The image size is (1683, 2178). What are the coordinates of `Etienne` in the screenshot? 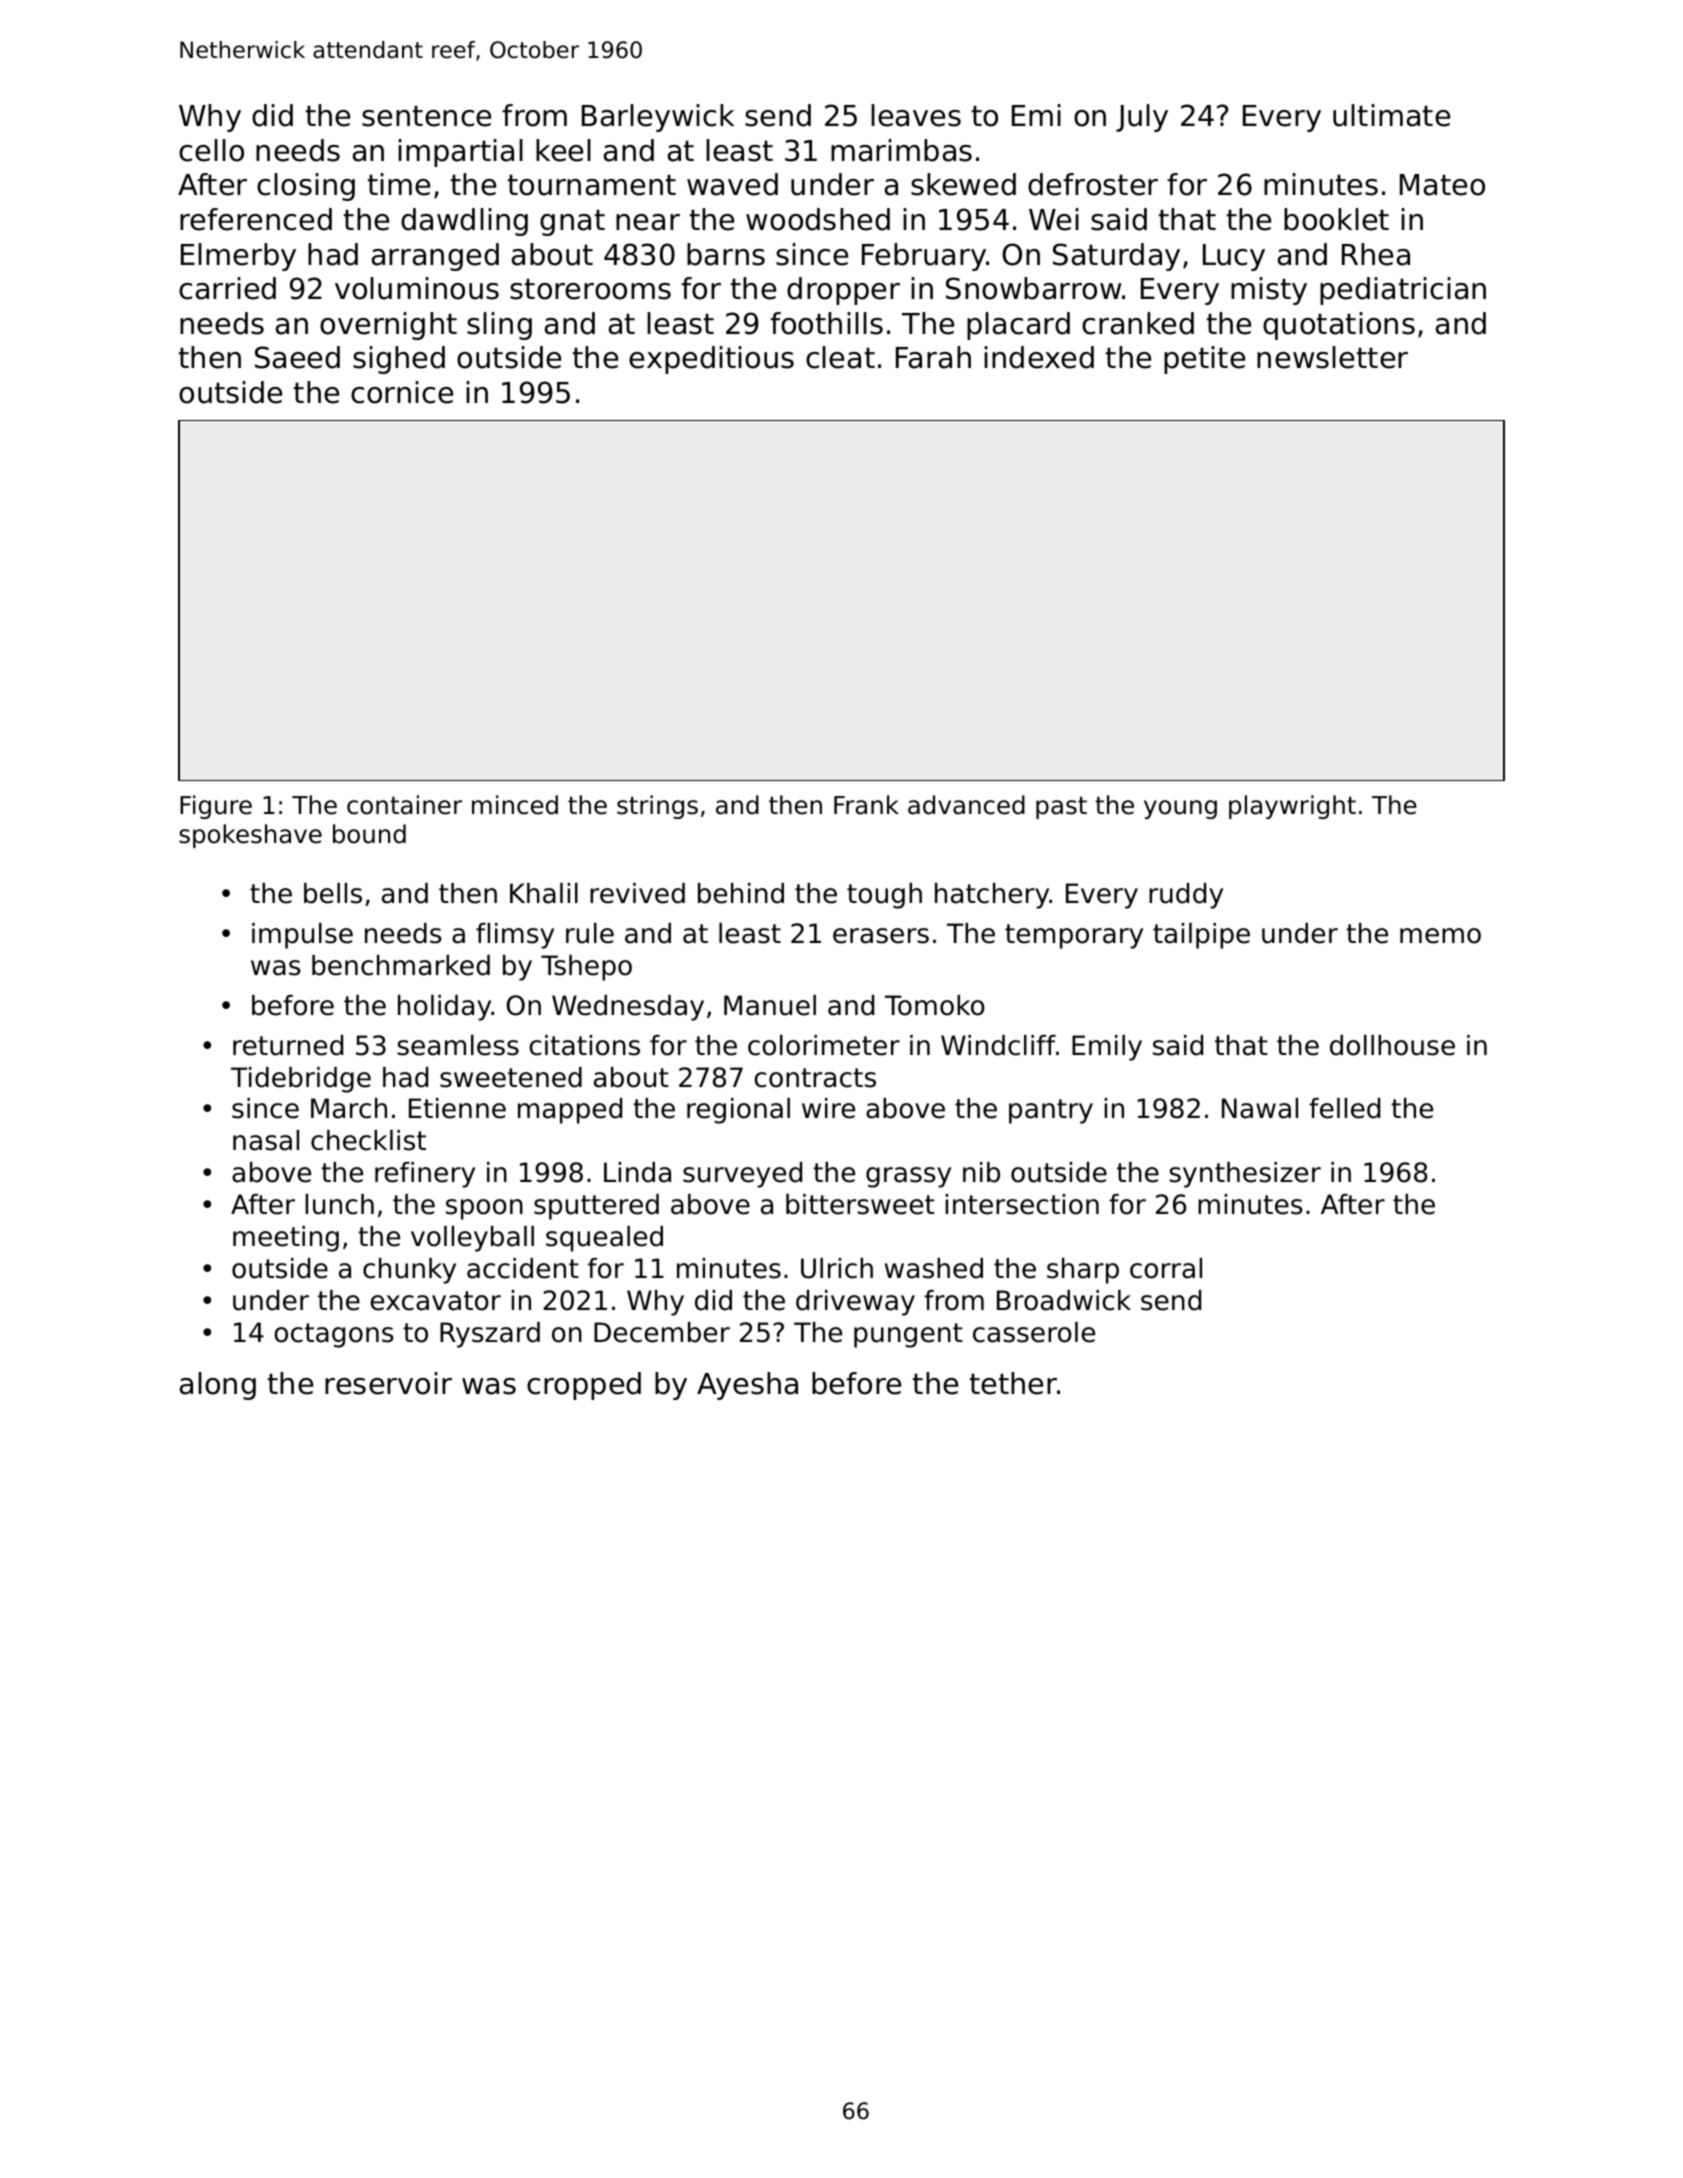 It's located at (457, 1108).
